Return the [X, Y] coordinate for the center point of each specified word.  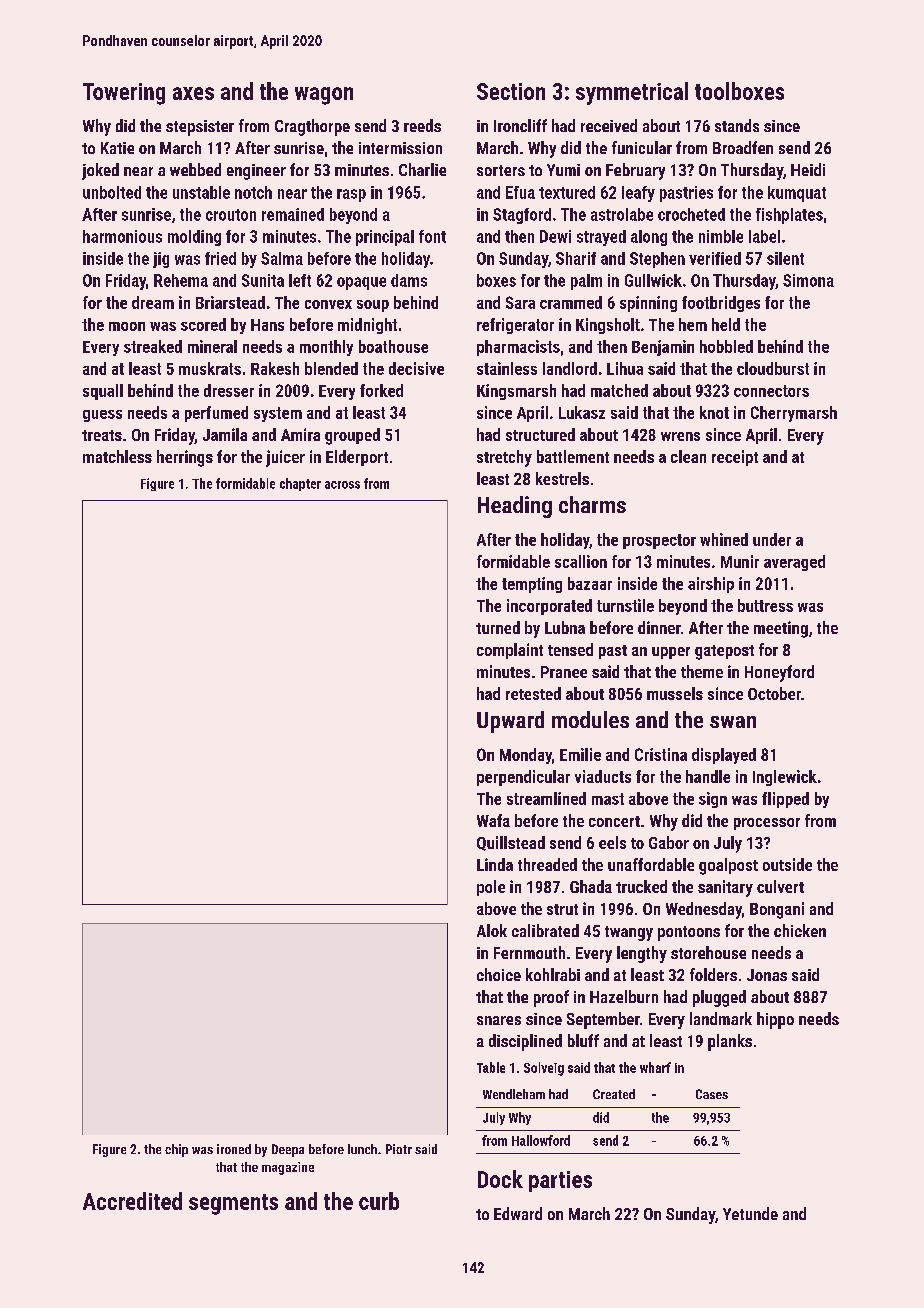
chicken [800, 930]
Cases [712, 1094]
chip [176, 1150]
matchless [117, 456]
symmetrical [632, 93]
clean [688, 456]
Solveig [544, 1069]
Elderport [357, 458]
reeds [422, 125]
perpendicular [523, 778]
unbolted [112, 192]
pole [491, 888]
